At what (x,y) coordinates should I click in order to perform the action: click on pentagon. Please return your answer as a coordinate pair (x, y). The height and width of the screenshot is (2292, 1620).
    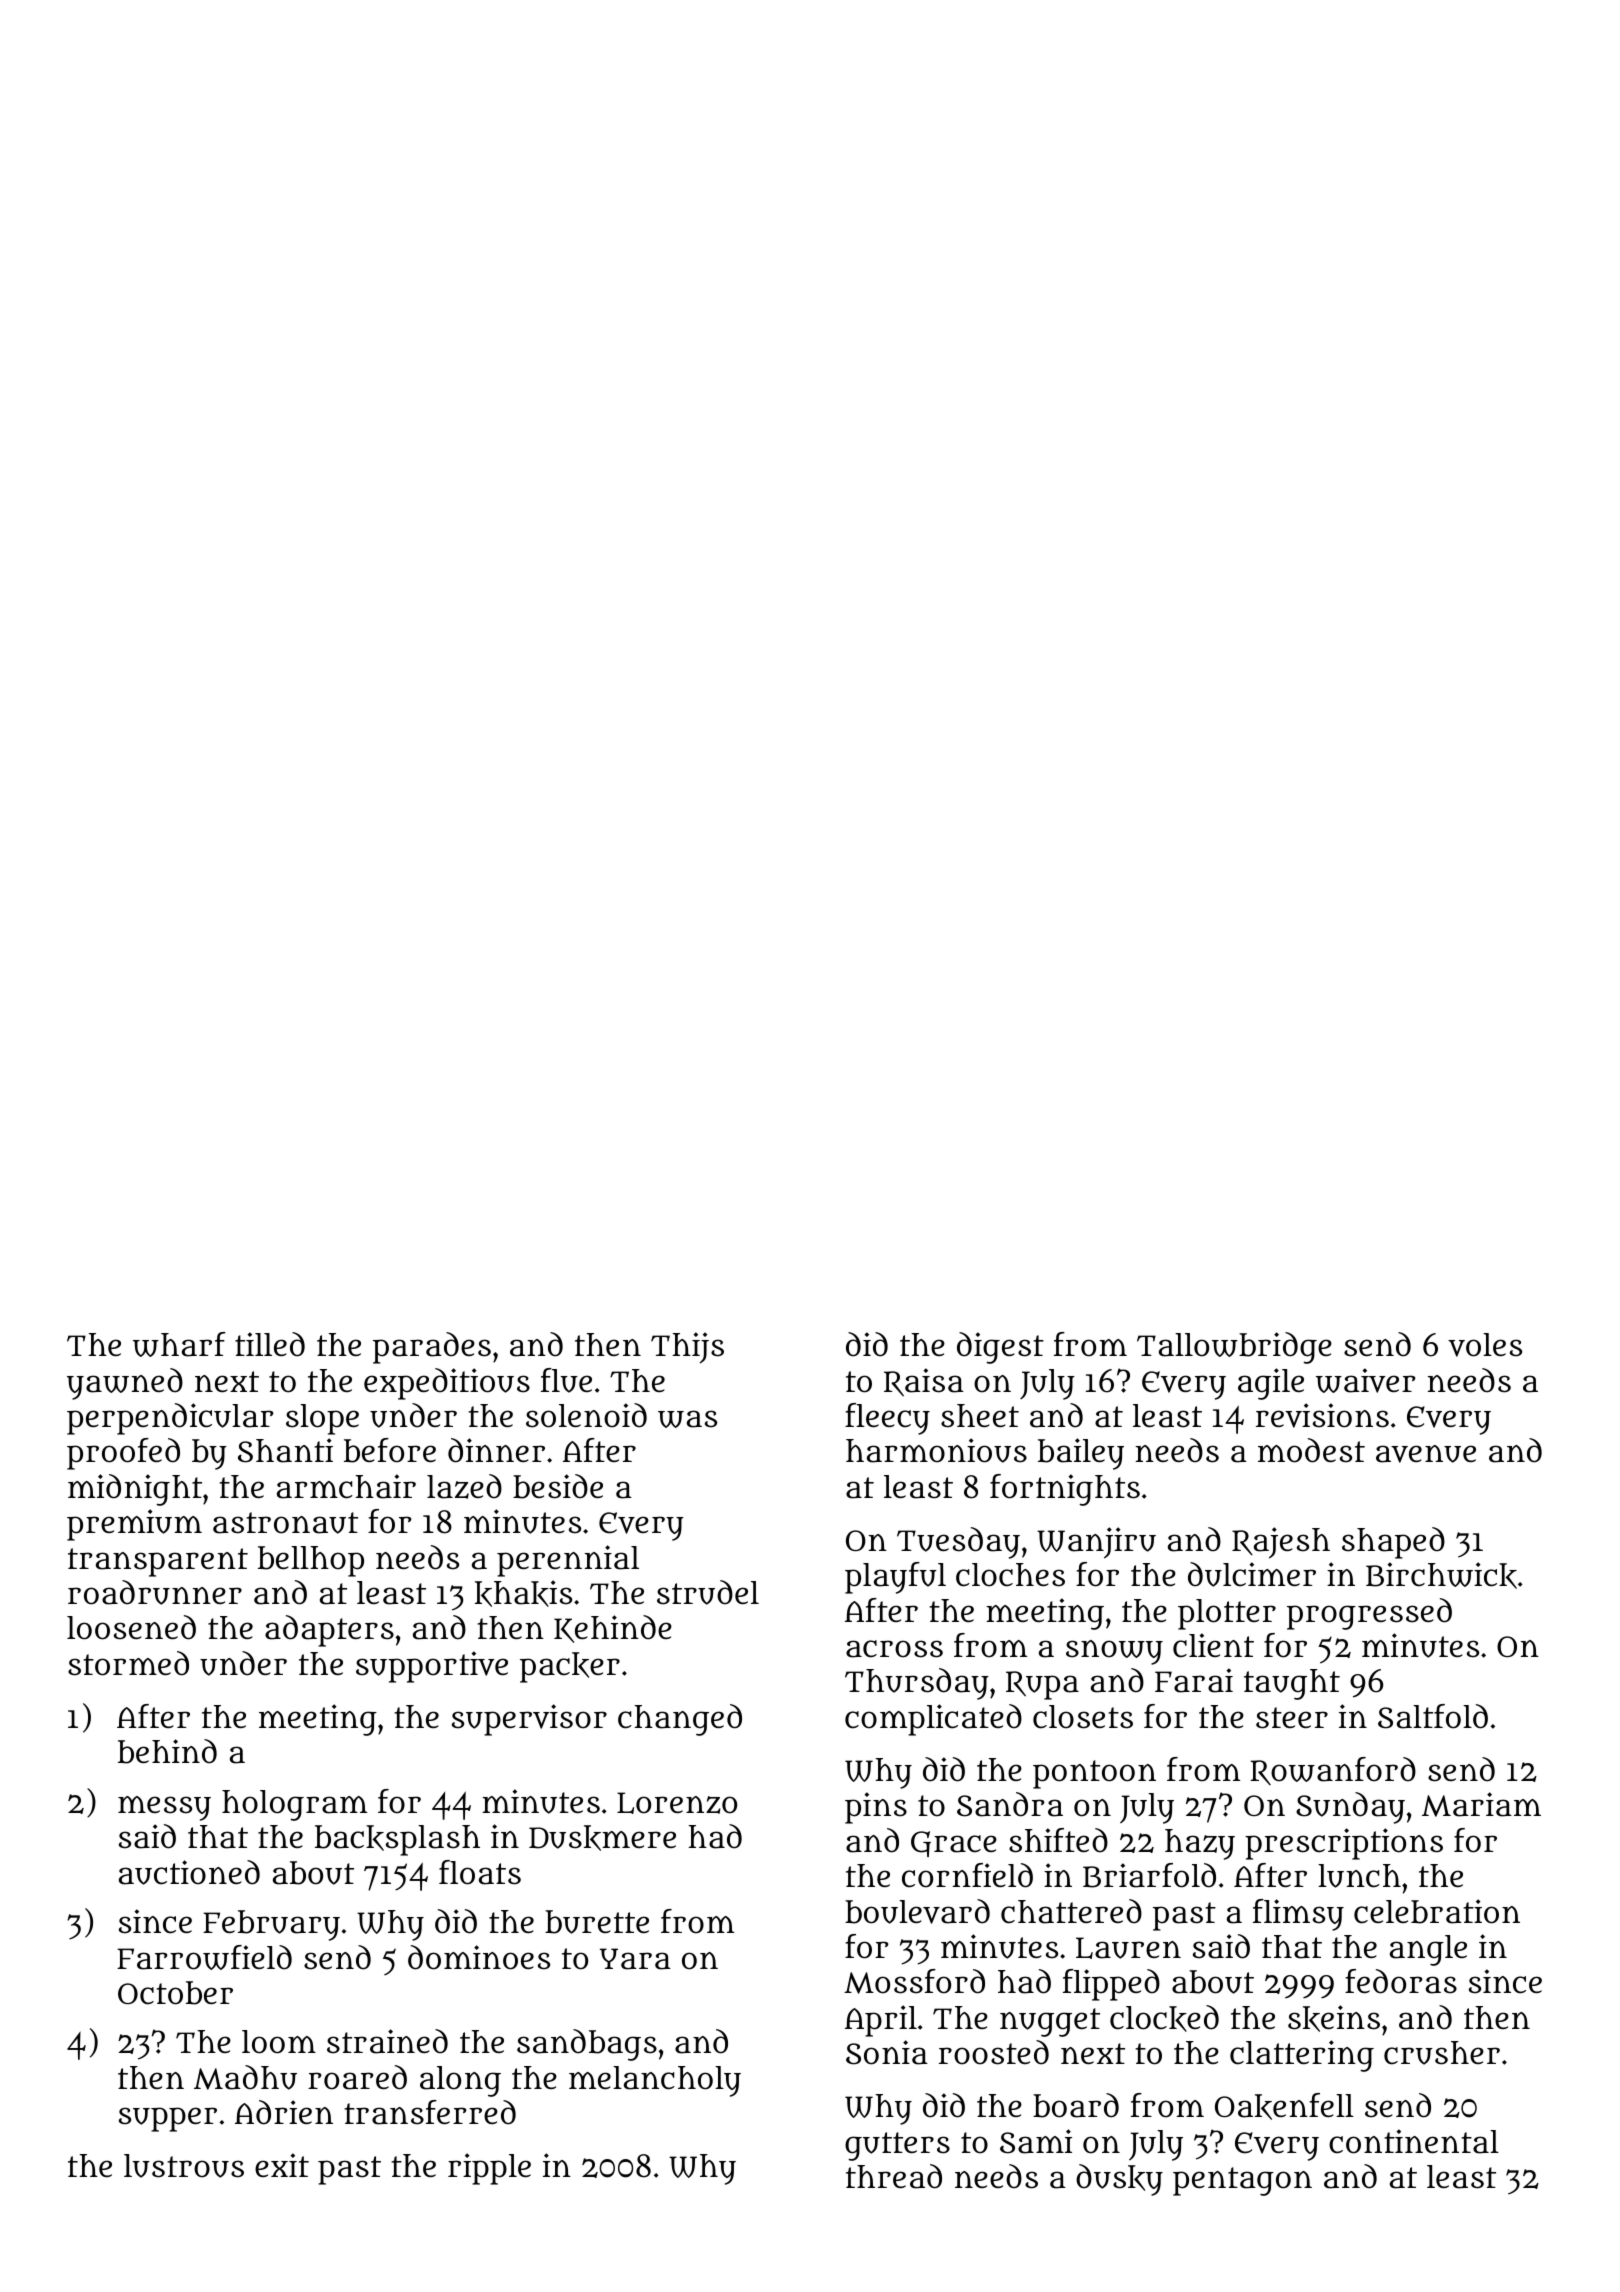
    Looking at the image, I should click on (1242, 2181).
